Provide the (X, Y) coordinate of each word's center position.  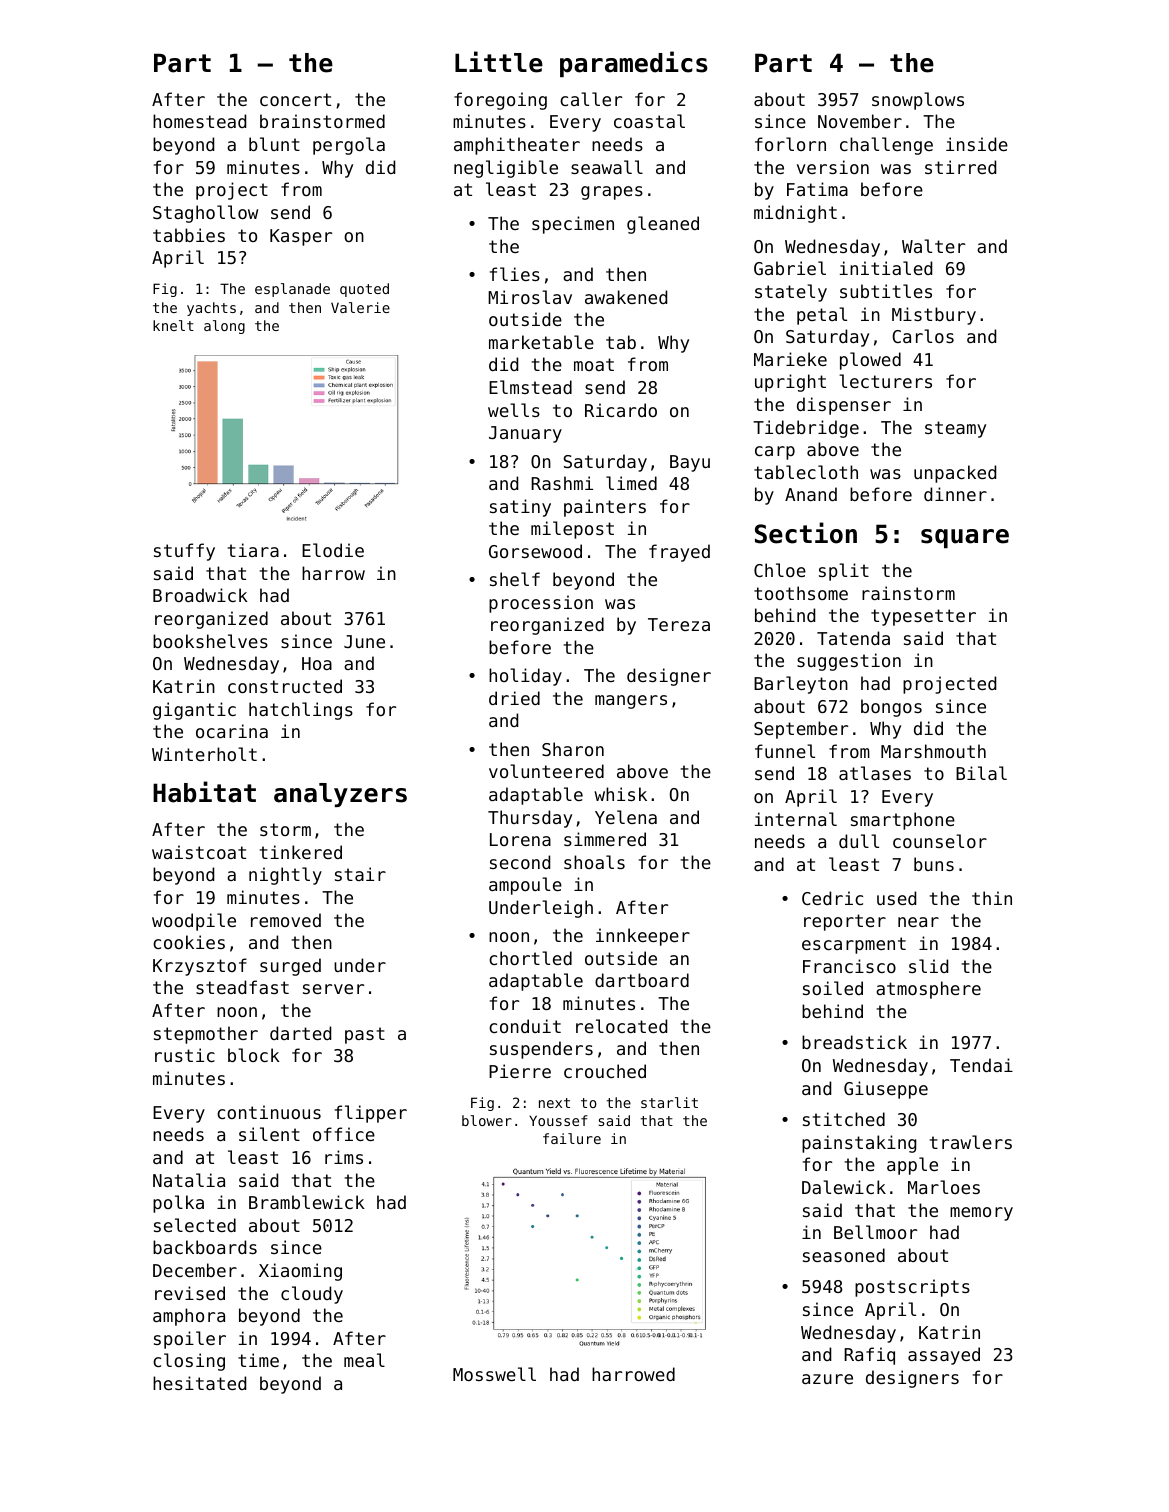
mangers (631, 702)
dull (859, 841)
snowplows (918, 101)
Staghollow (205, 214)
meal (364, 1360)
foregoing (500, 101)
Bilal (981, 773)
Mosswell (494, 1374)
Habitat (204, 792)
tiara (253, 550)
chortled (530, 958)
